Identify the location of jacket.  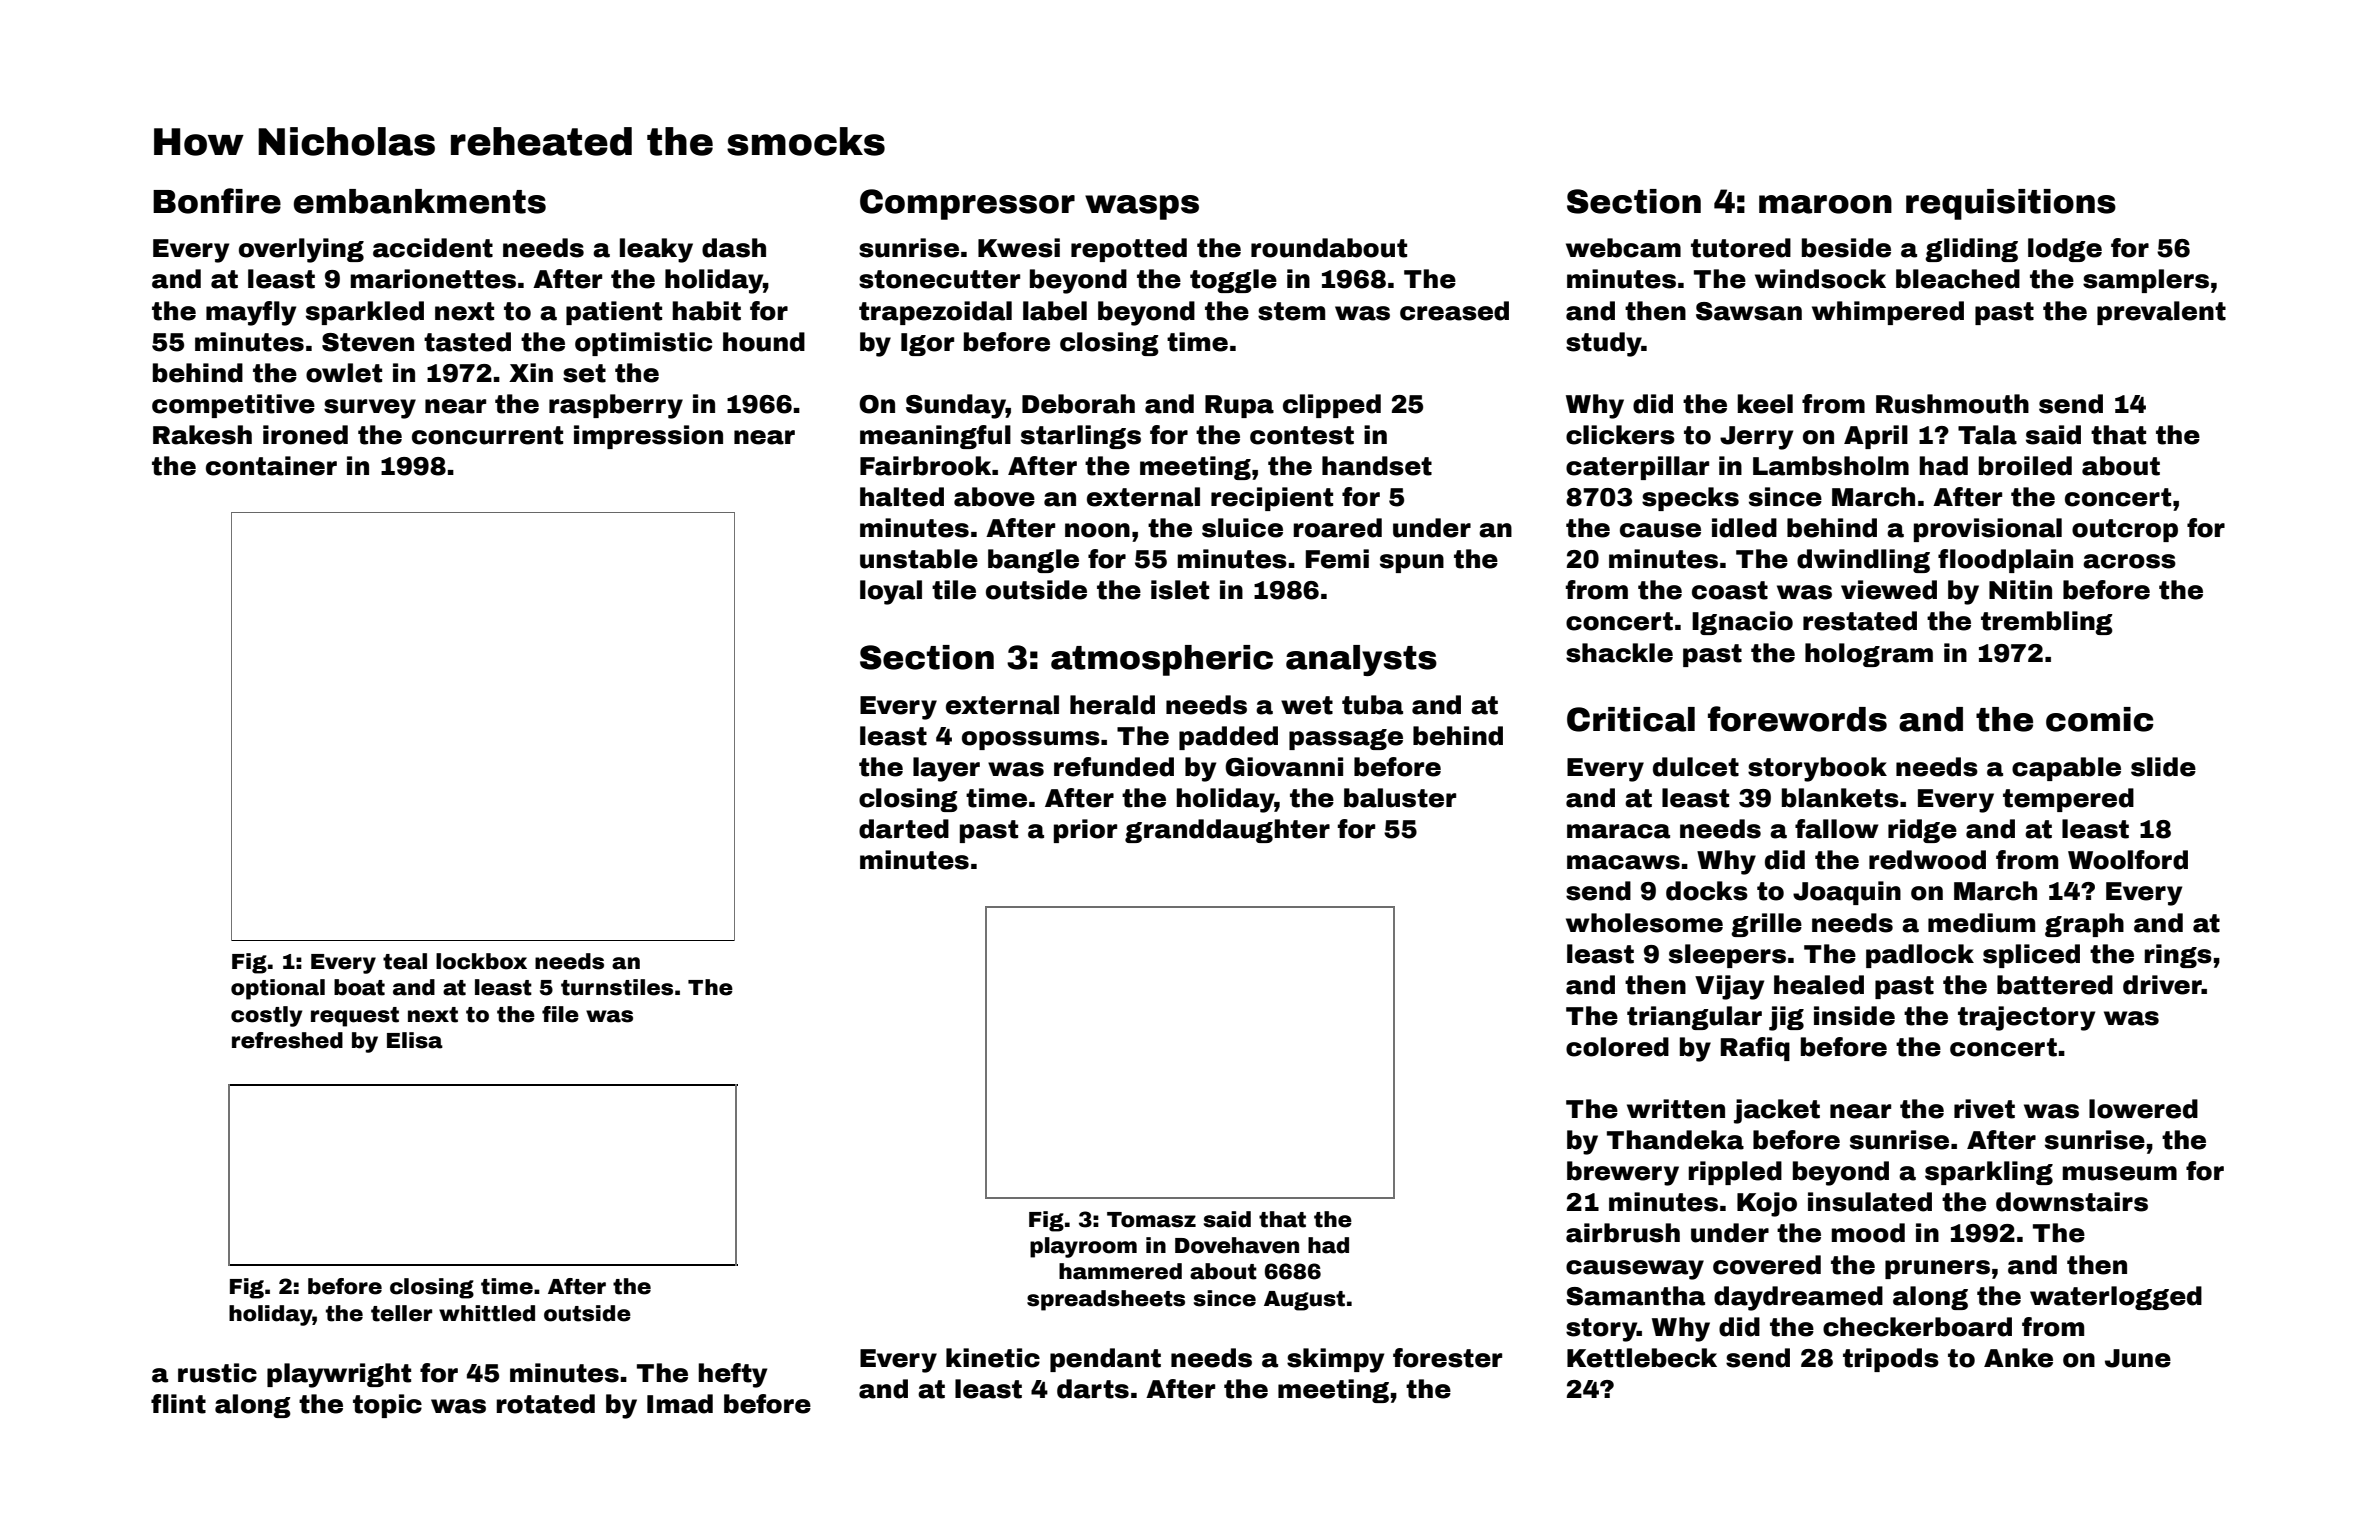
(1777, 1111).
